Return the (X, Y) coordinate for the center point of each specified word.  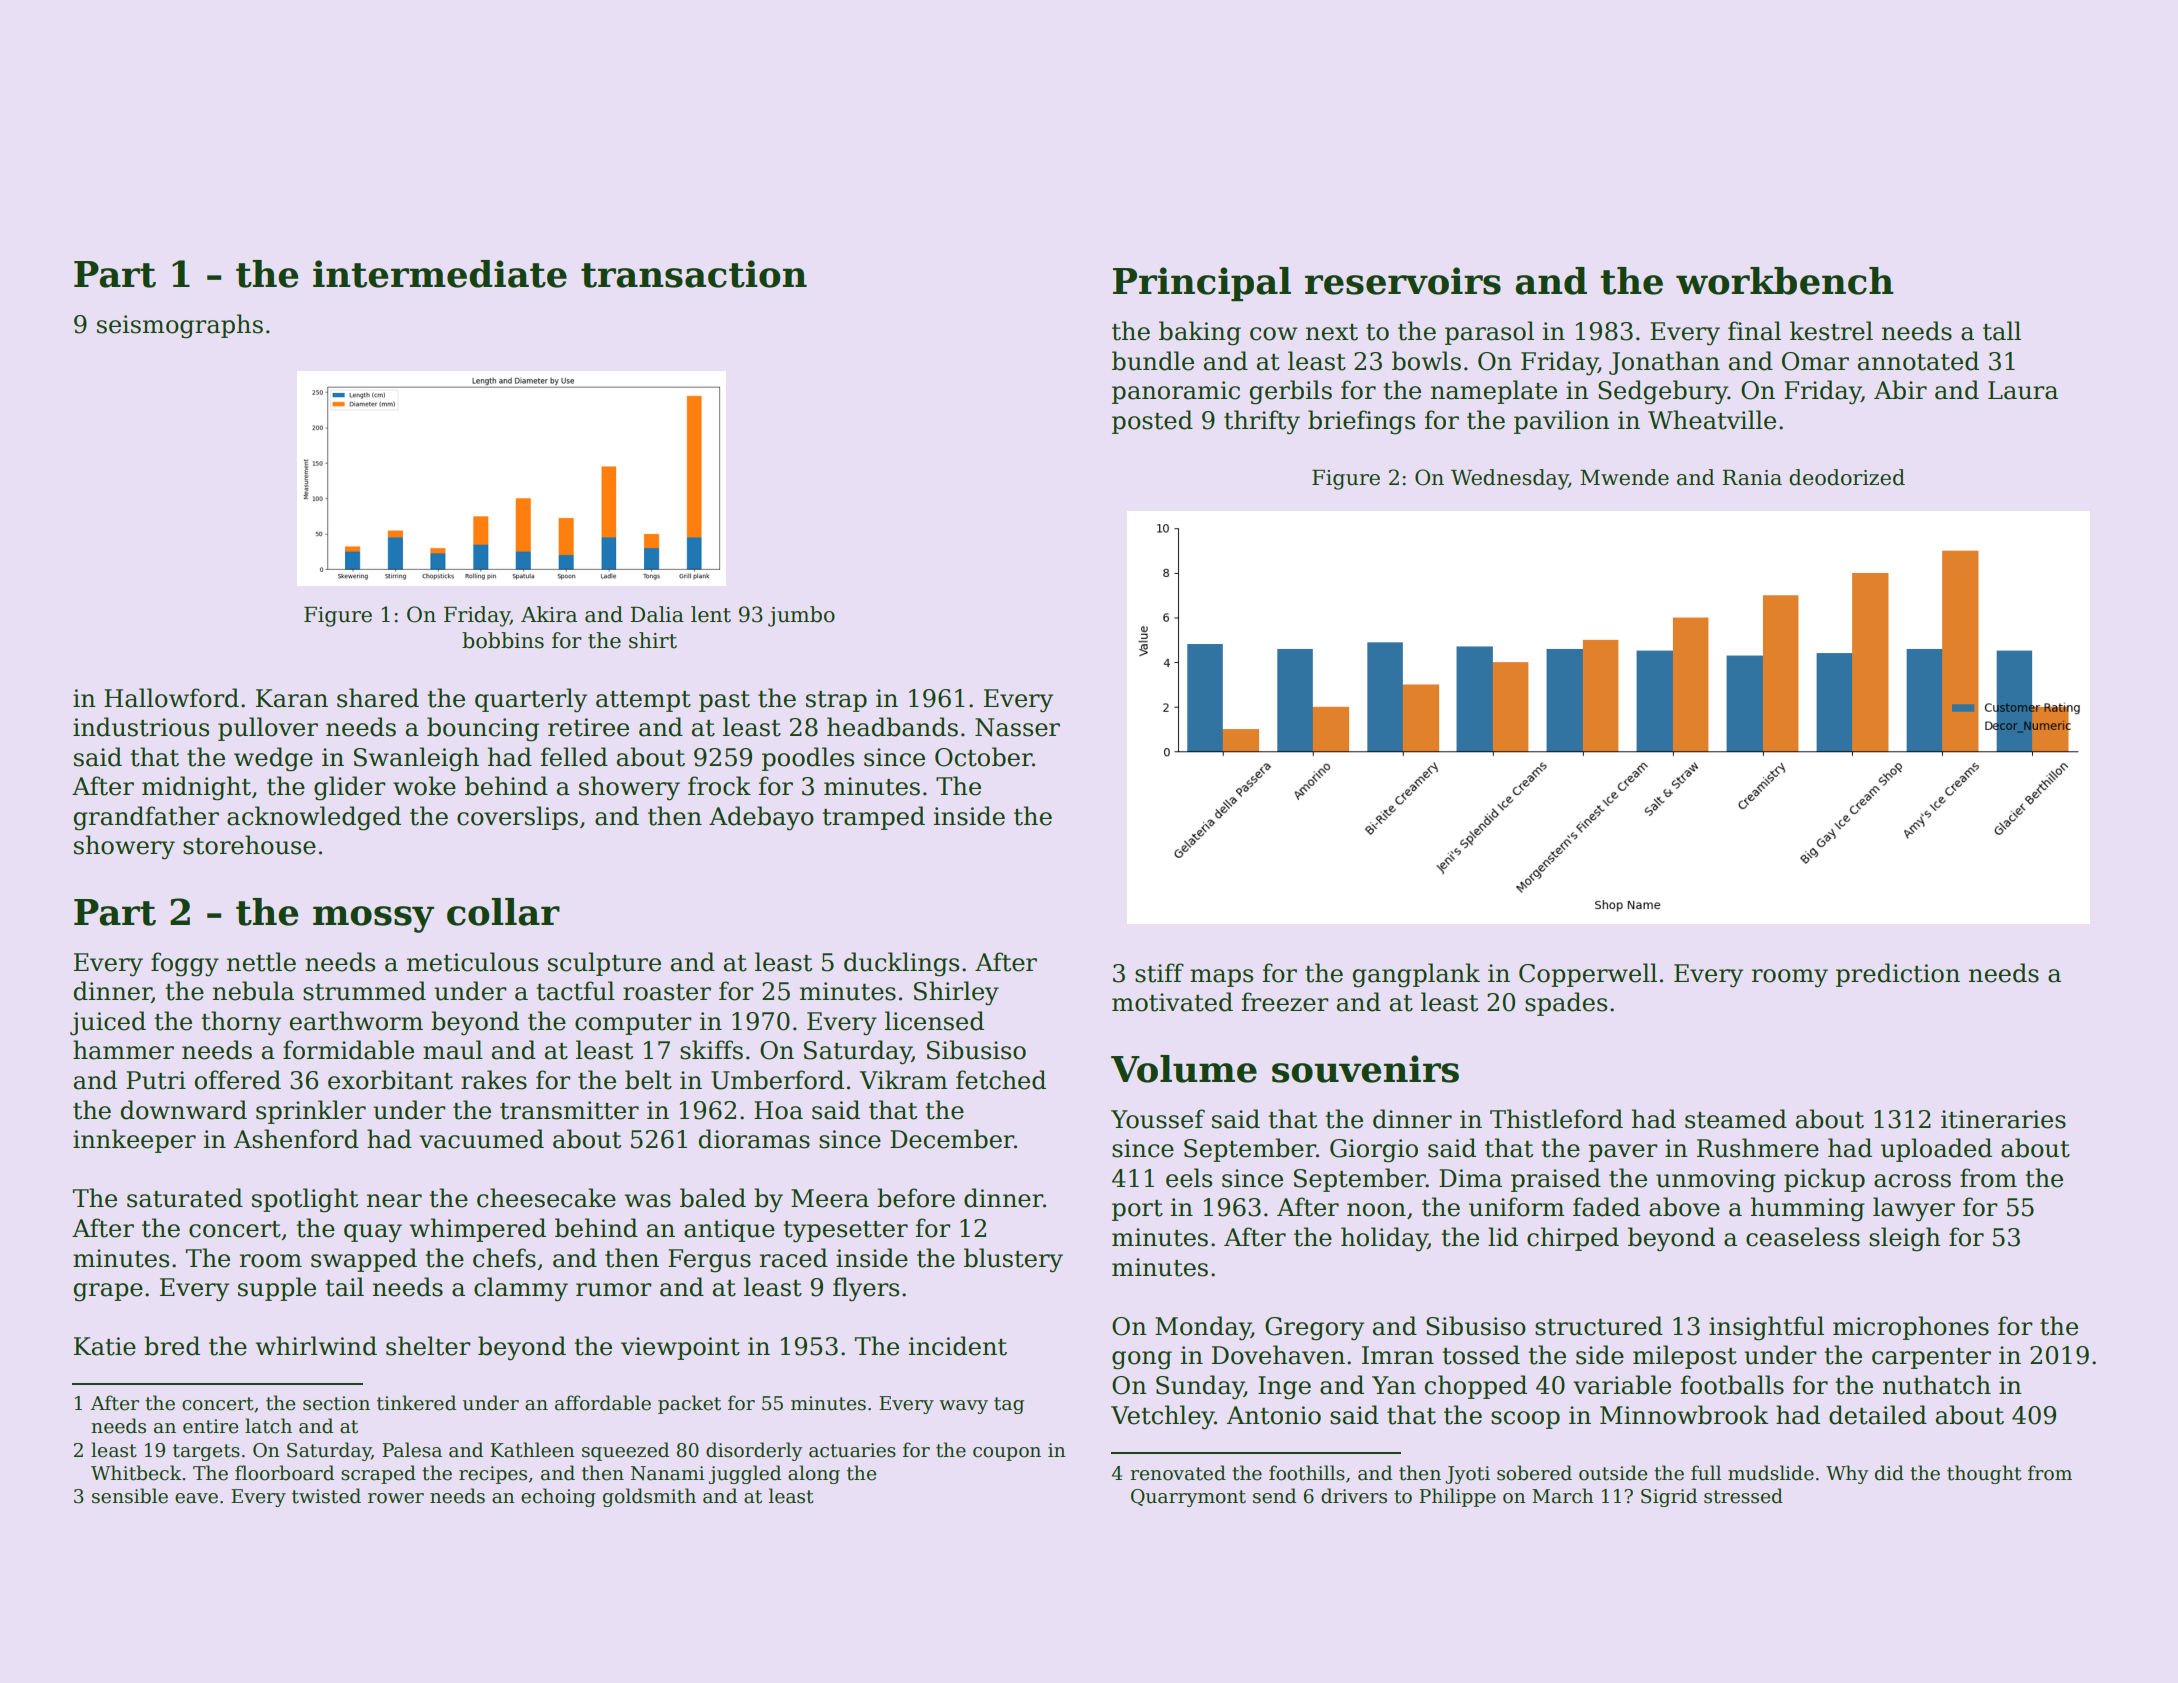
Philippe (1457, 1497)
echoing (558, 1497)
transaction (694, 274)
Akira (549, 614)
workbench (1785, 281)
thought (1984, 1474)
